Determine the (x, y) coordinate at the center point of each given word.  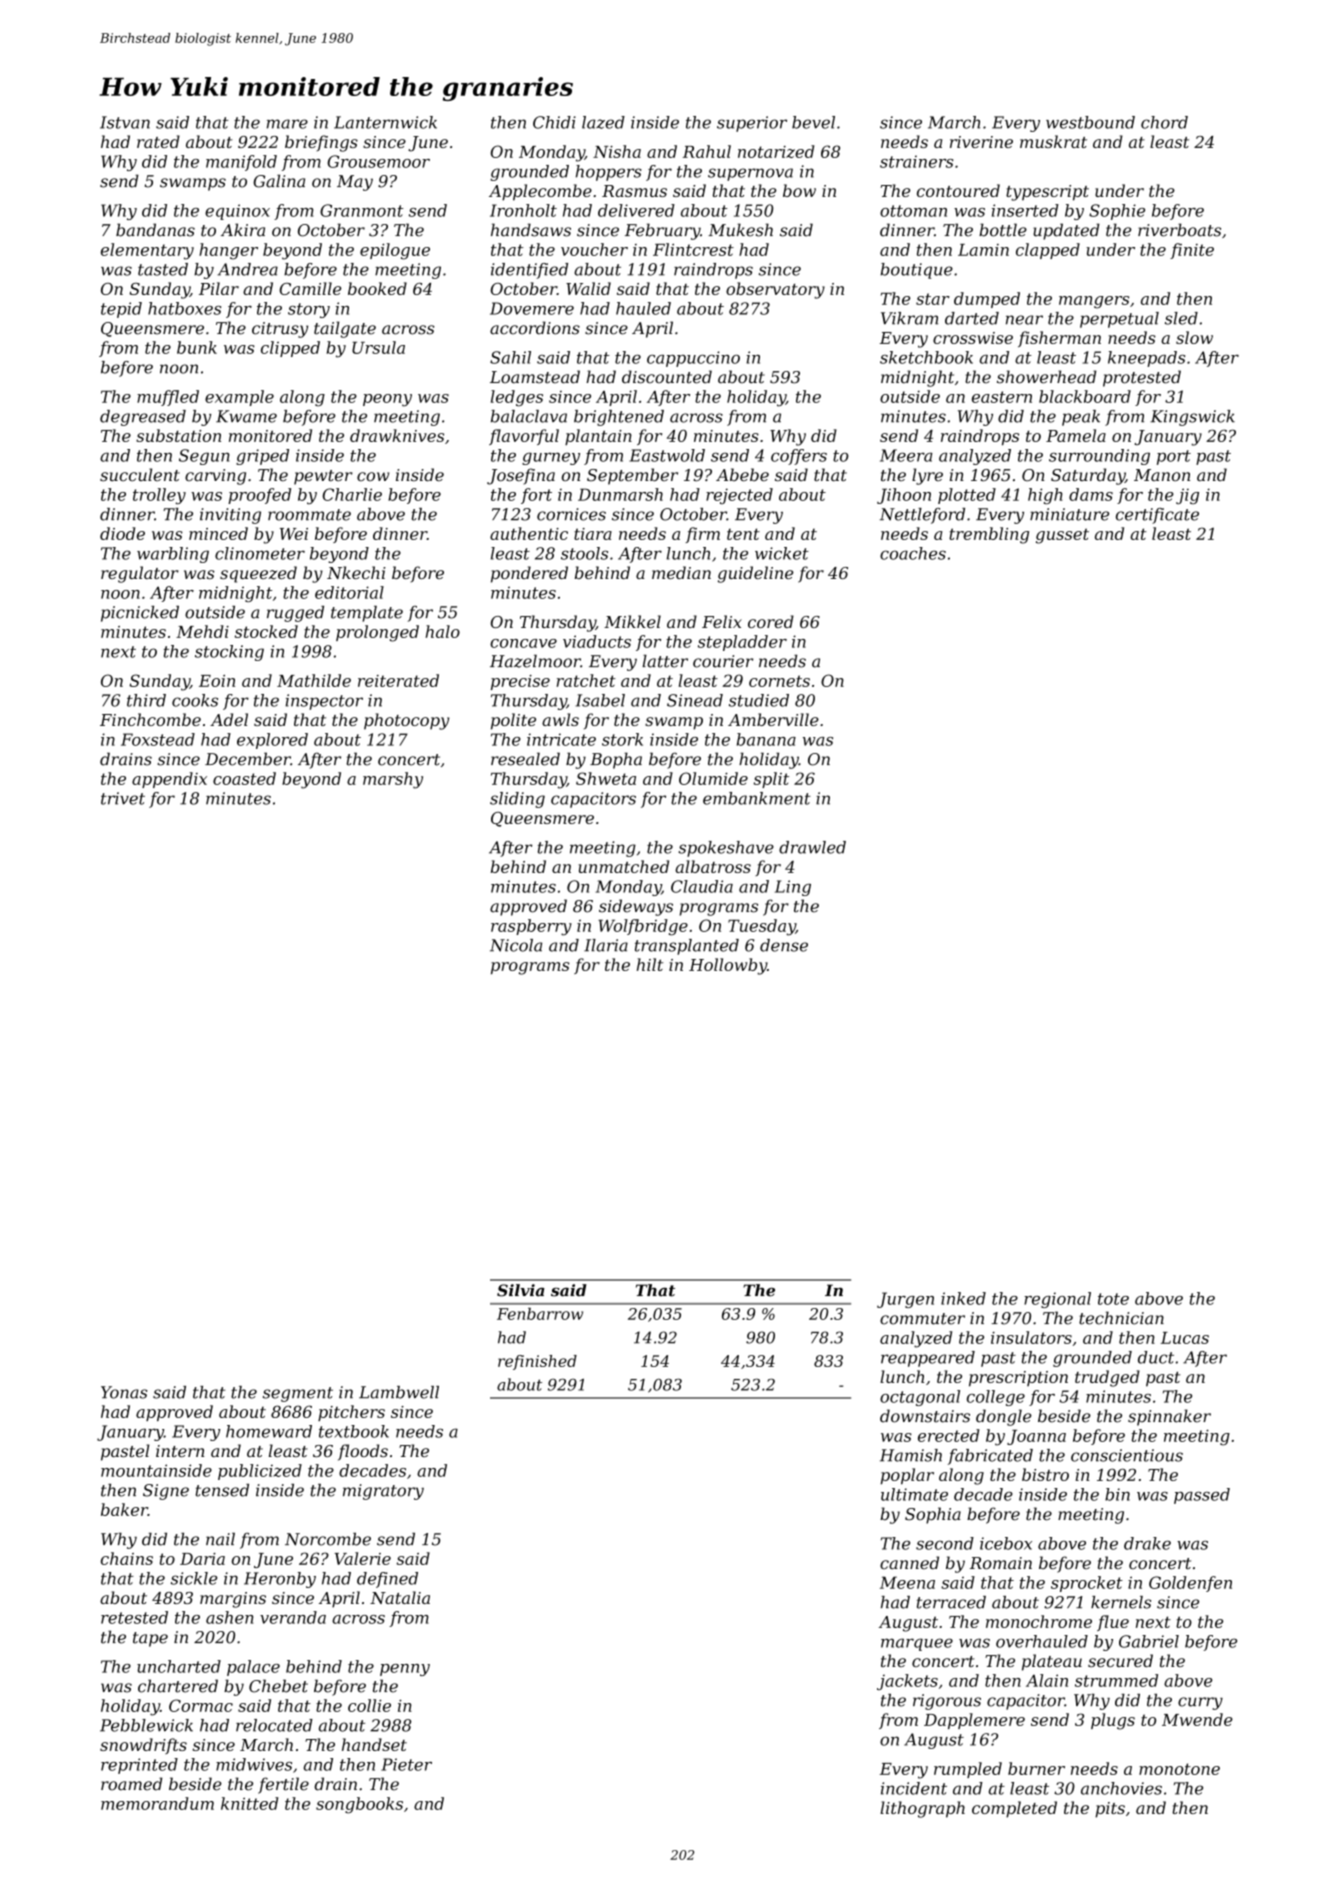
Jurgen (905, 1300)
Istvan (125, 122)
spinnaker (1169, 1417)
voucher (594, 249)
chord (1164, 122)
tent (743, 534)
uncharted (179, 1666)
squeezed (258, 574)
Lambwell (399, 1392)
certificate (1157, 516)
